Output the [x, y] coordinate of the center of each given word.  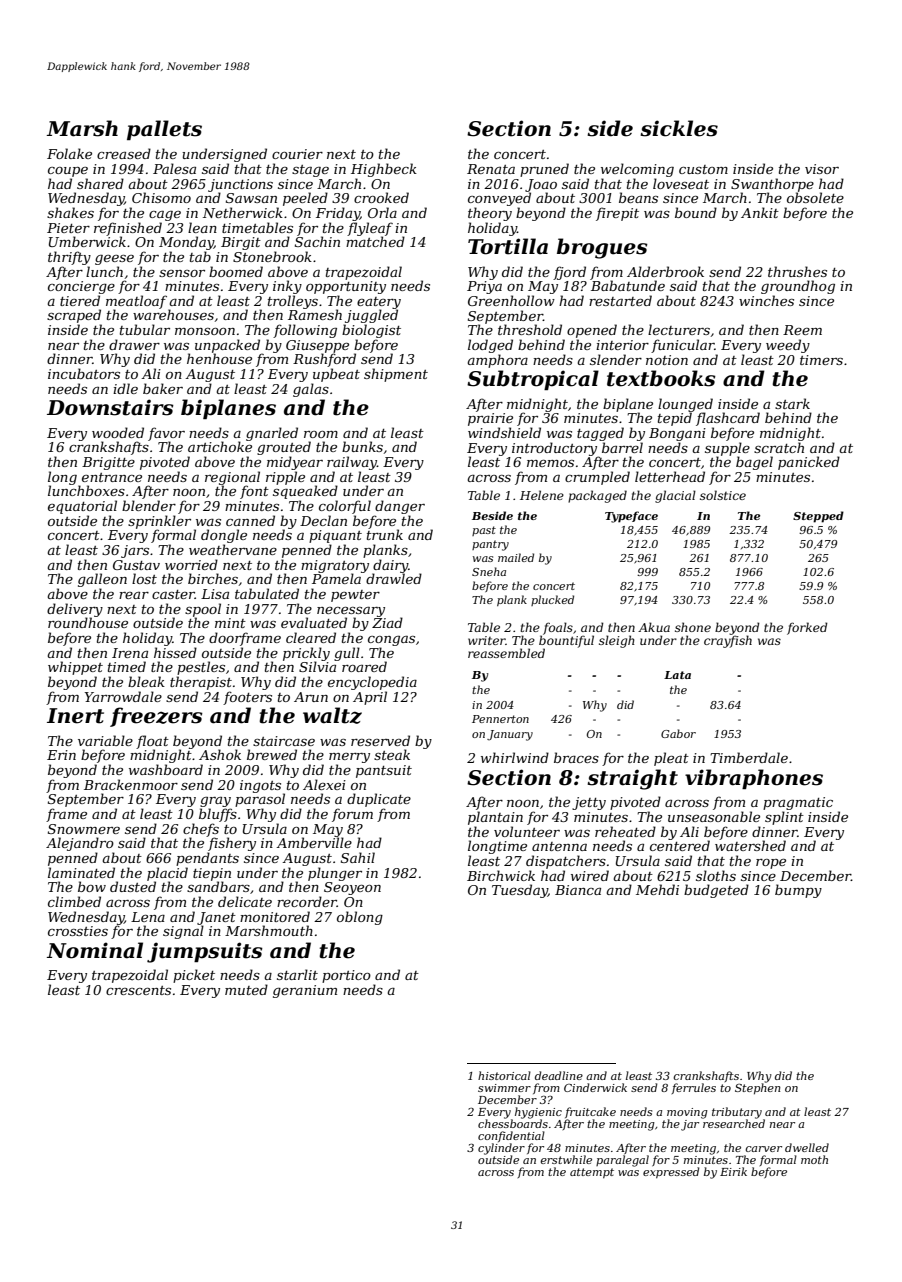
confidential [511, 1136]
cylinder [501, 1149]
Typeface [631, 517]
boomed [236, 271]
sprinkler [159, 522]
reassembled [506, 653]
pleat [671, 759]
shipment [396, 375]
